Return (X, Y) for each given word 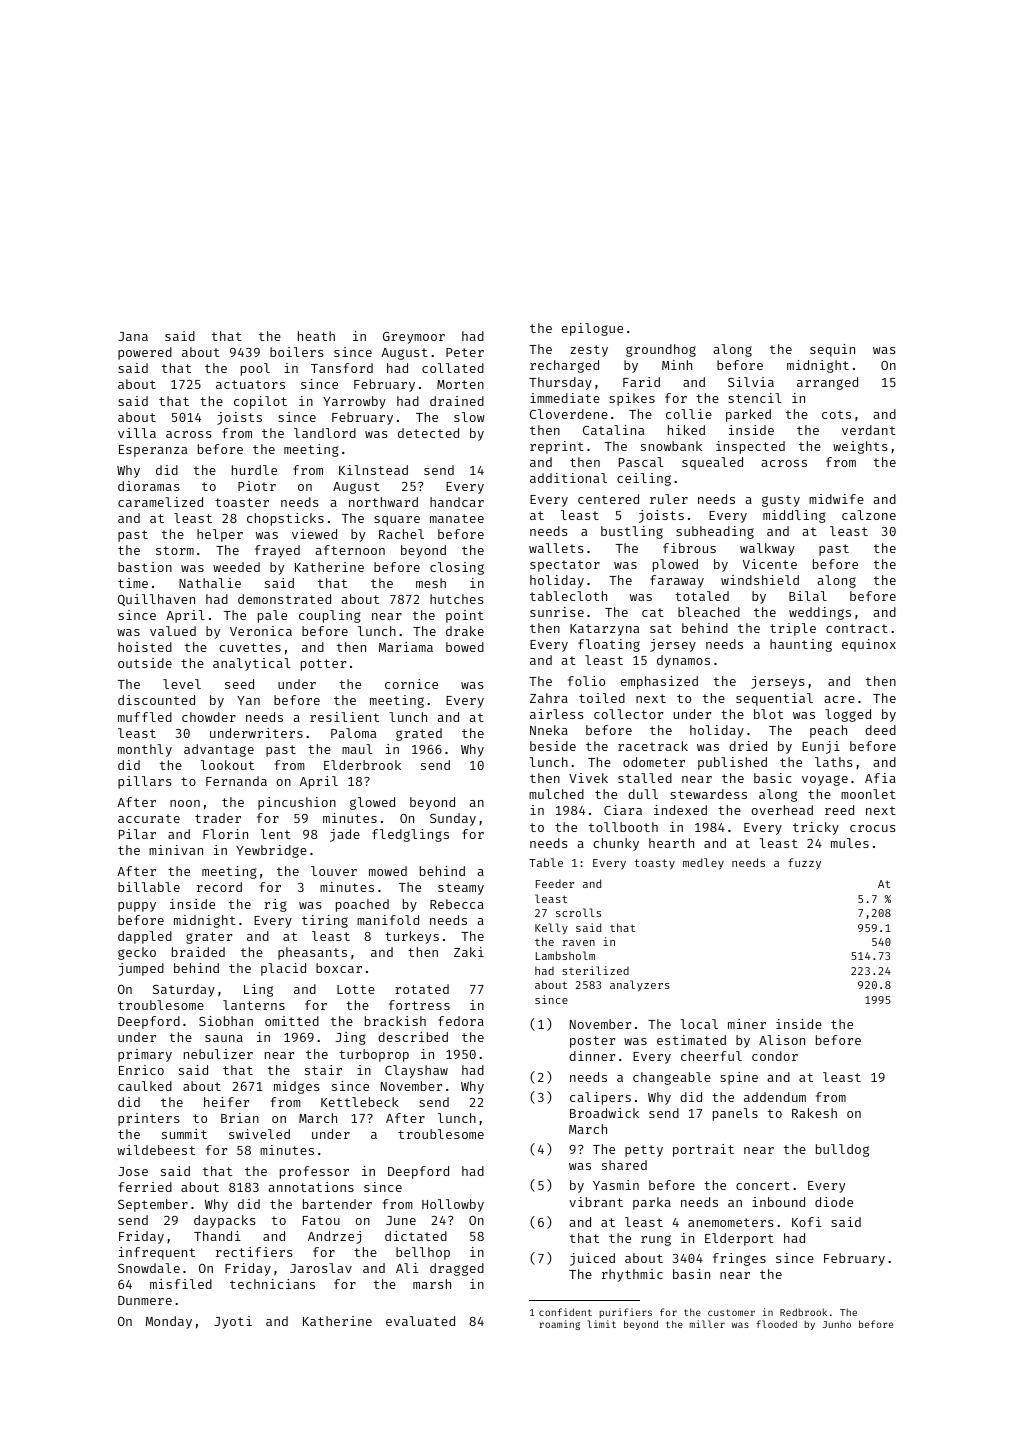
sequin (832, 350)
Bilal (808, 596)
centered (608, 499)
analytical (251, 664)
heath (316, 336)
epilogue (592, 329)
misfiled (181, 1284)
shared (624, 1165)
